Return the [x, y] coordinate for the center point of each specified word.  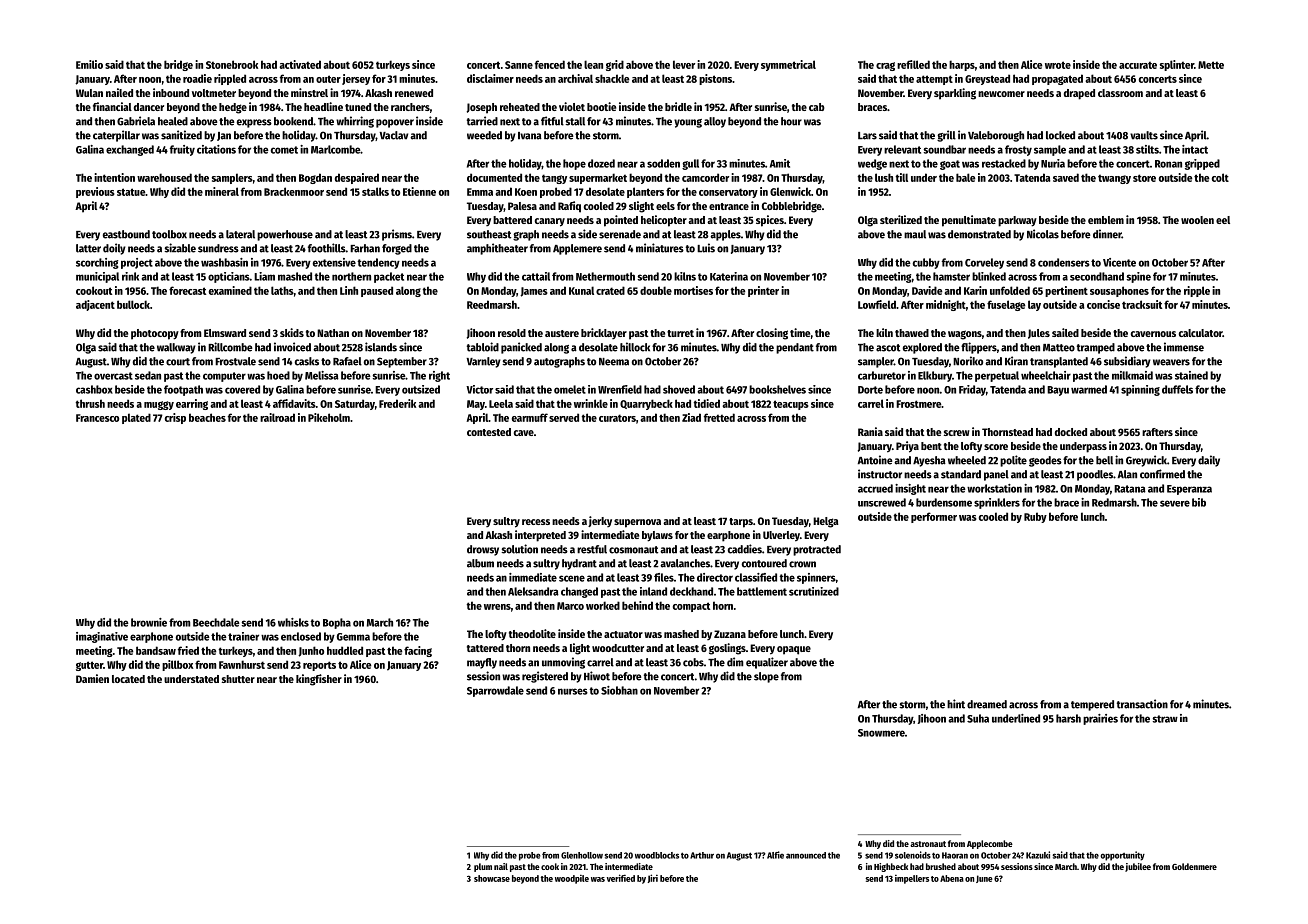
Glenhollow [582, 855]
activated [300, 64]
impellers [912, 879]
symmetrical [788, 65]
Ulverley [781, 536]
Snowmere [881, 733]
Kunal [581, 290]
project [137, 263]
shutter [238, 679]
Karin [975, 290]
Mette [1211, 65]
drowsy [483, 550]
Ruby [1035, 517]
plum [483, 867]
